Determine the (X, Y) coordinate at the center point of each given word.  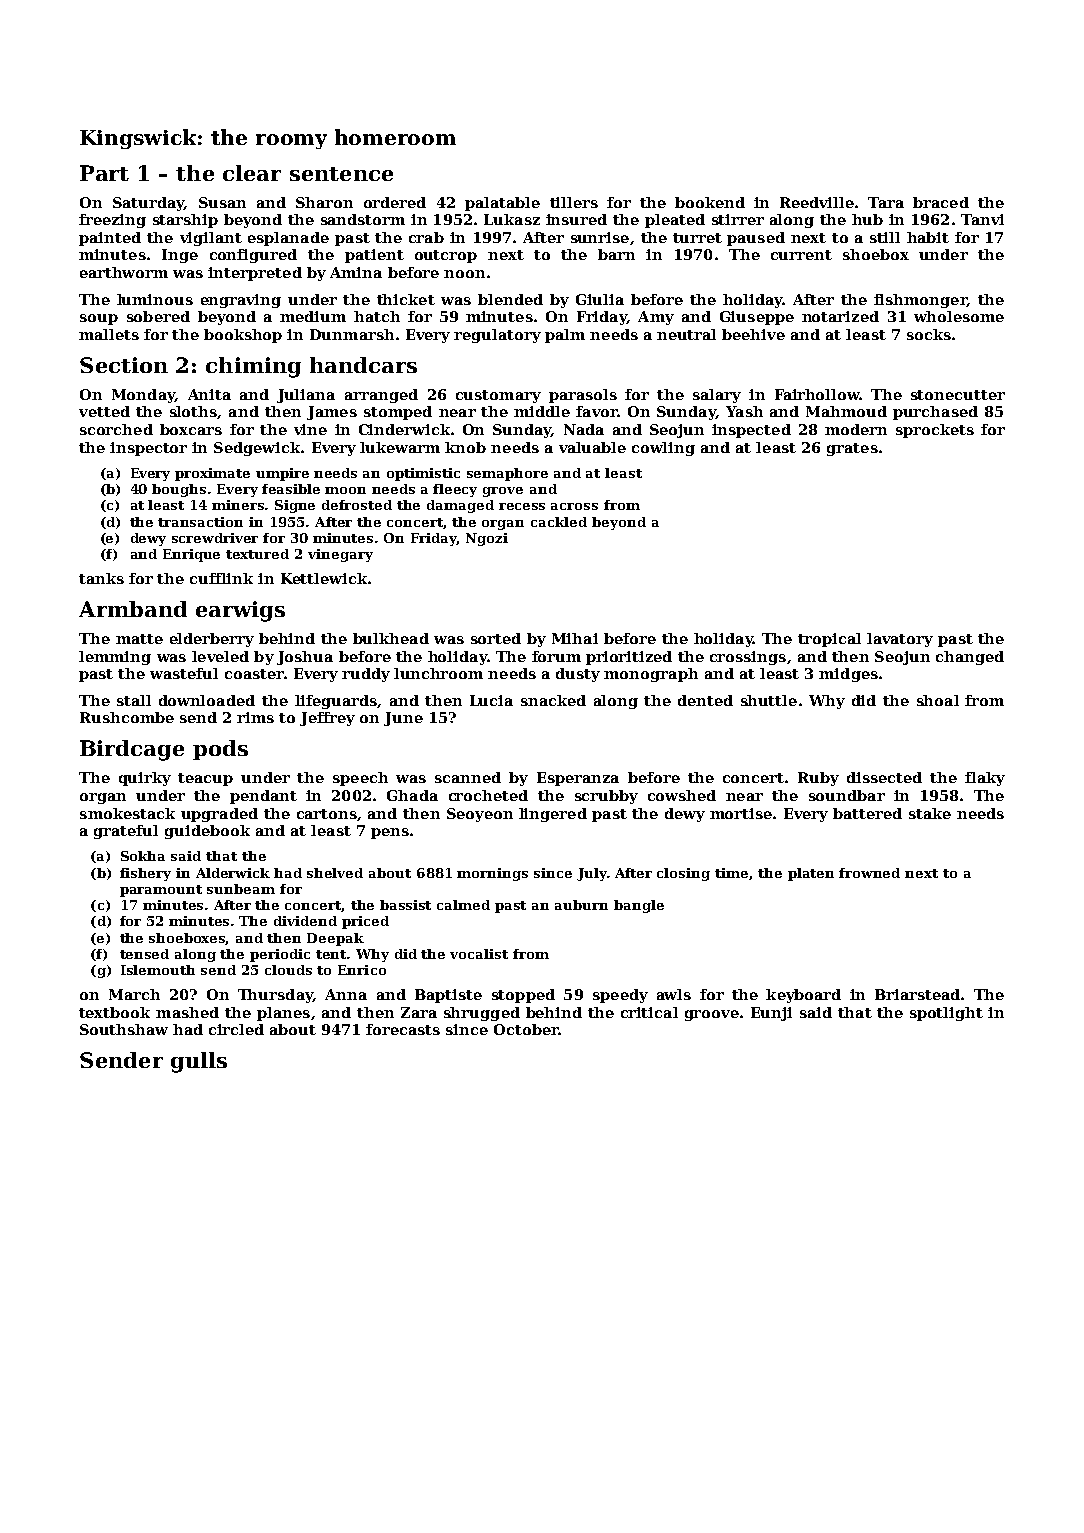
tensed (144, 954)
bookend (710, 202)
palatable (502, 204)
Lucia (491, 700)
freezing (112, 221)
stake (930, 813)
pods (220, 750)
